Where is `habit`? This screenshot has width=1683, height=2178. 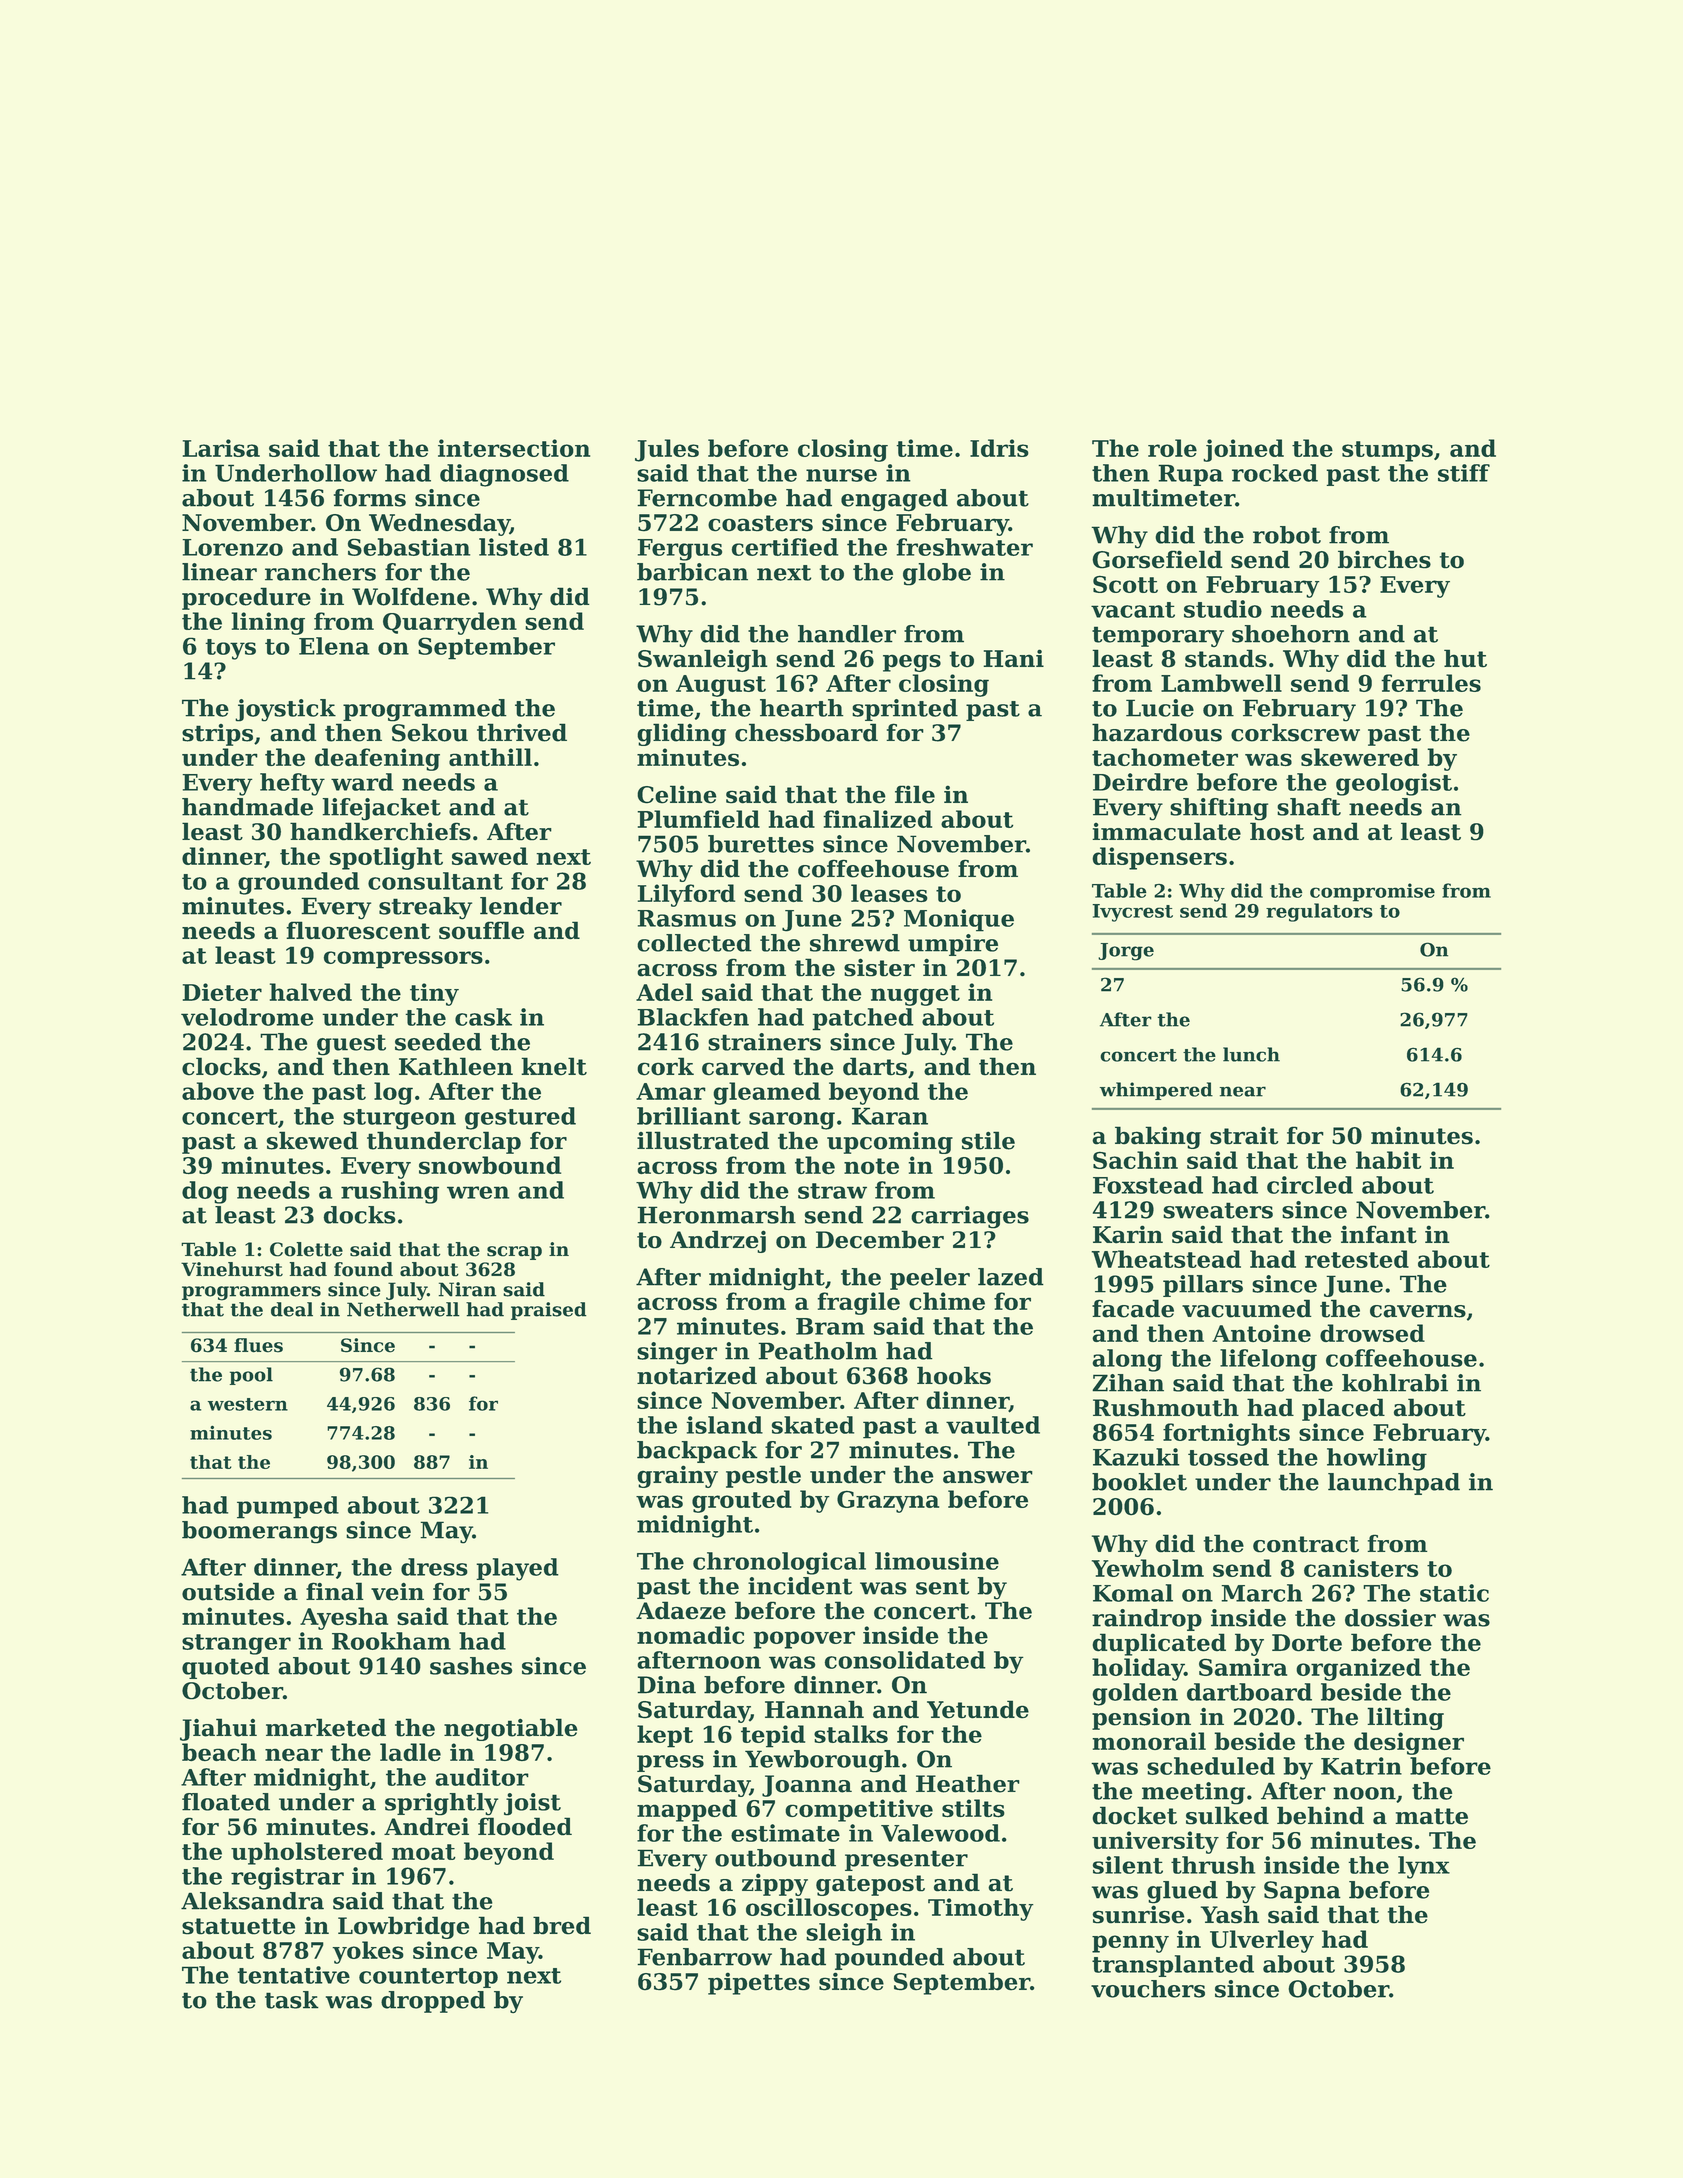 habit is located at coordinates (1388, 1160).
